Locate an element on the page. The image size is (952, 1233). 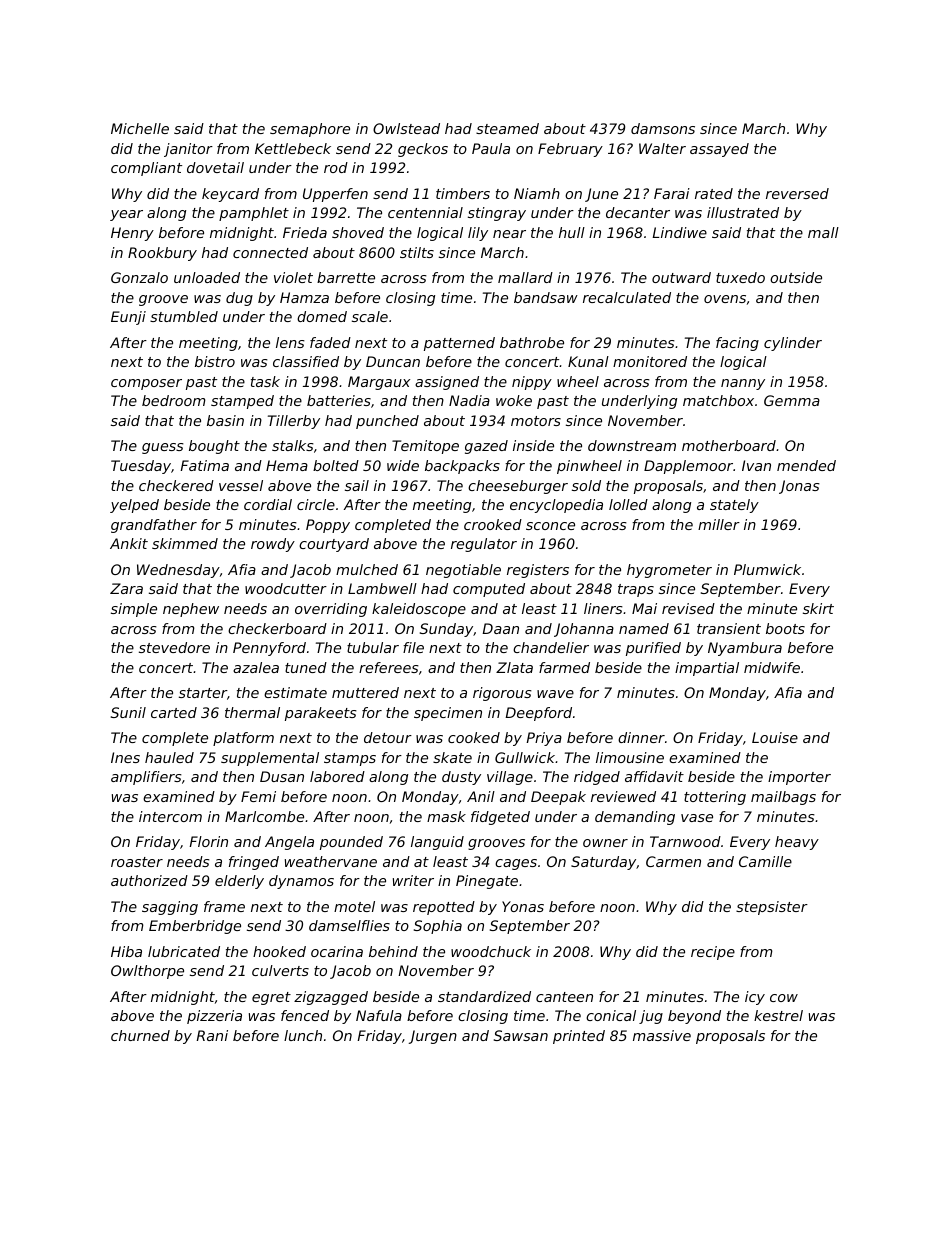
reversed is located at coordinates (797, 193).
